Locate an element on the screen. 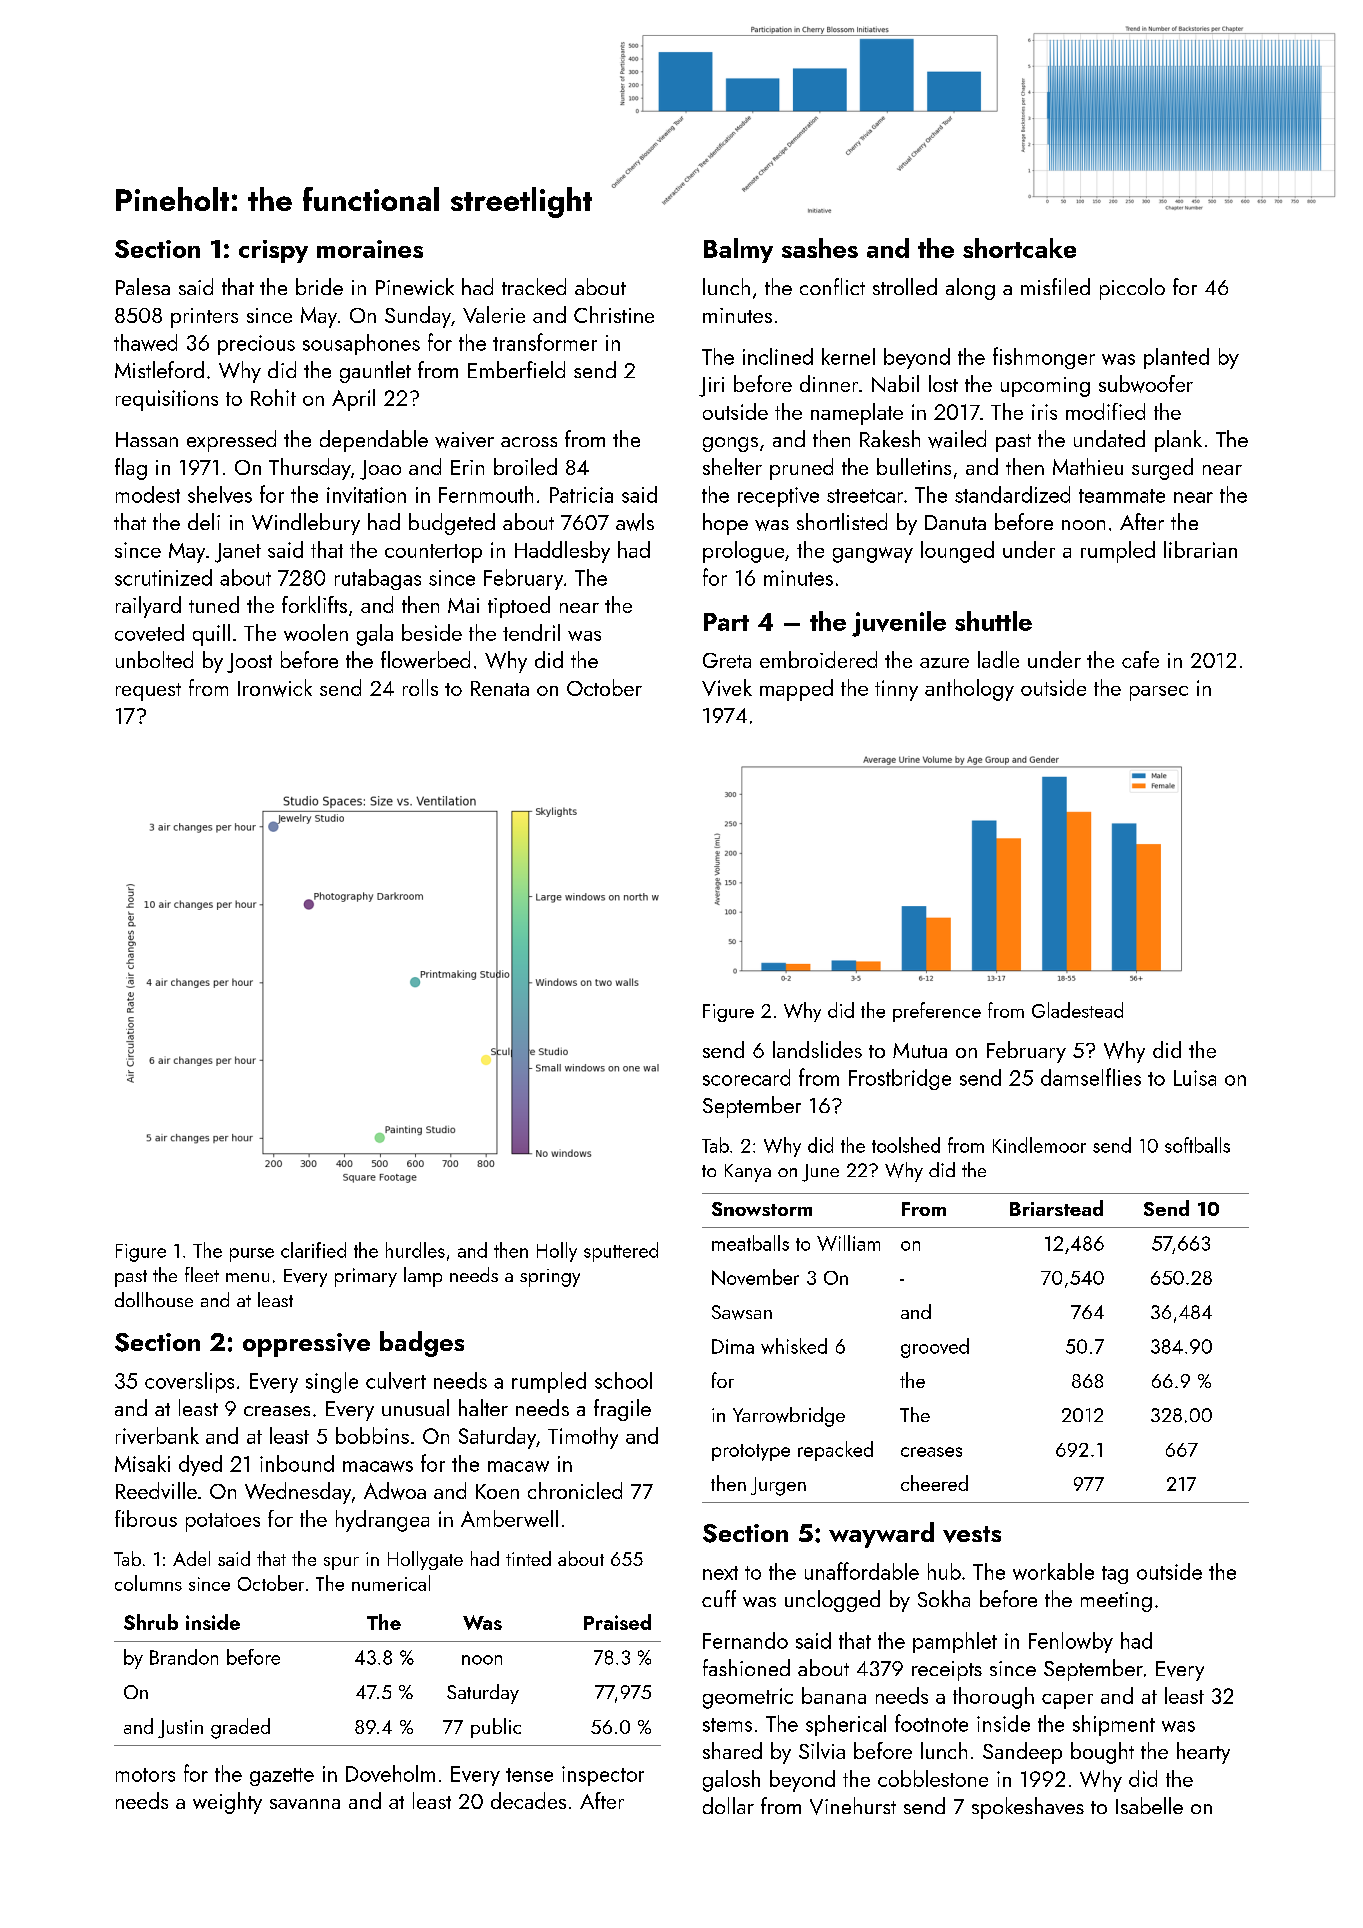  weighty is located at coordinates (227, 1803).
